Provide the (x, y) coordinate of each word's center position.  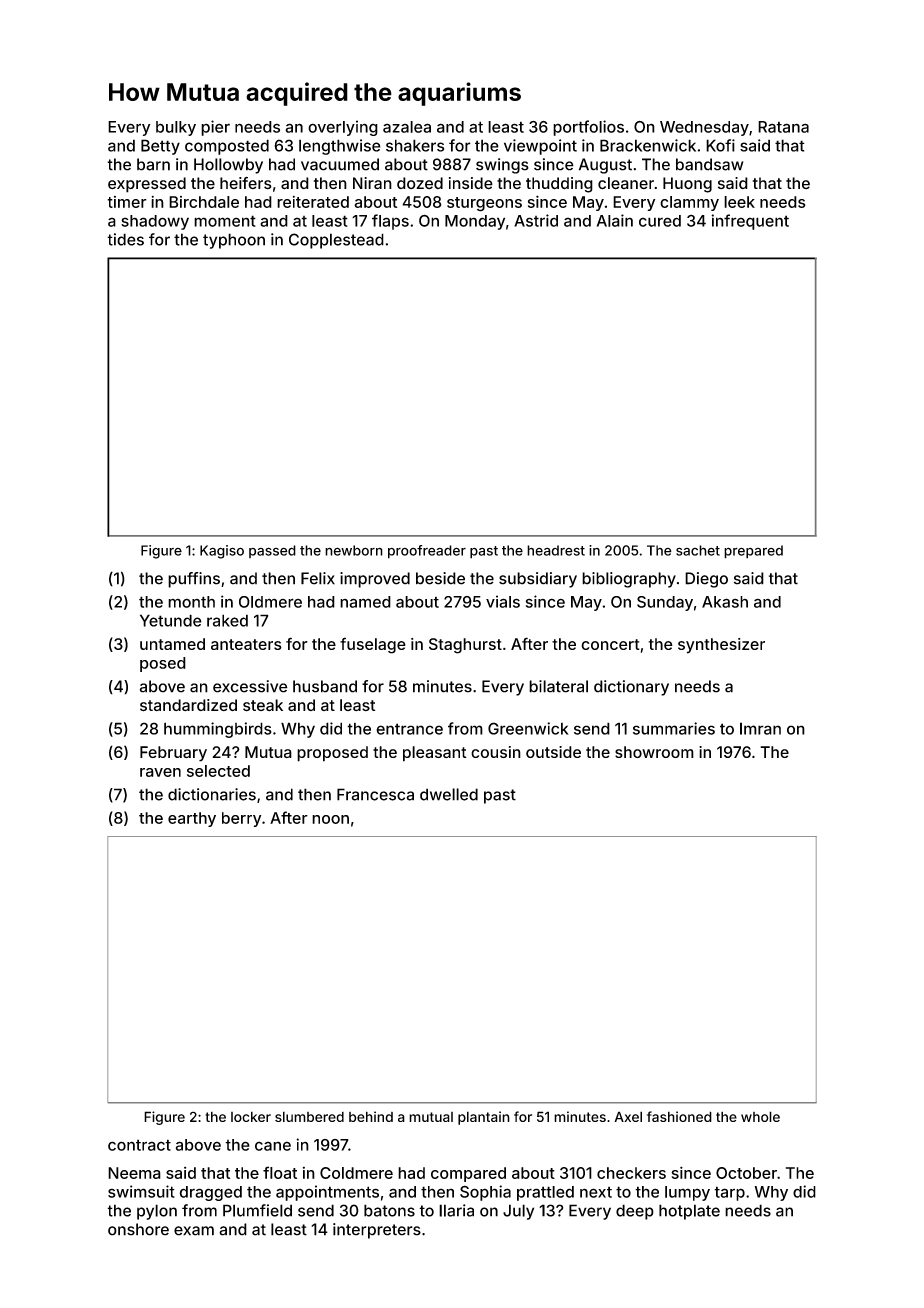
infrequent (750, 222)
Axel (628, 1116)
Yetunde (171, 620)
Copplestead (336, 241)
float (280, 1172)
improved (375, 580)
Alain (615, 220)
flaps (390, 222)
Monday (475, 222)
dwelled (449, 794)
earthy (192, 819)
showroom (654, 752)
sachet (698, 550)
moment (225, 221)
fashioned (679, 1116)
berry (241, 819)
